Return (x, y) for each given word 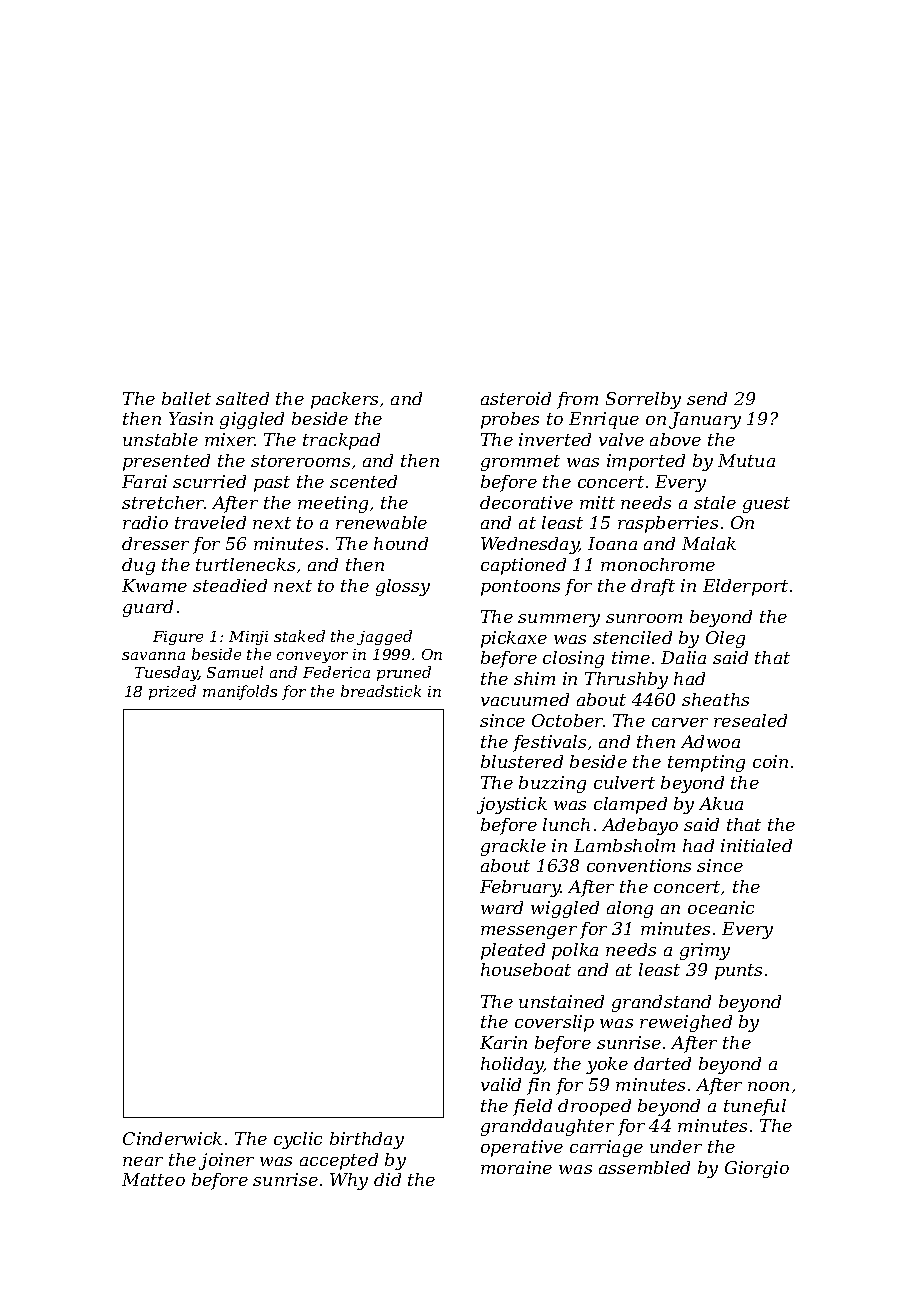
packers (344, 400)
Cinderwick (172, 1138)
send (707, 398)
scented (363, 481)
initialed (756, 845)
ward (502, 907)
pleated (513, 951)
